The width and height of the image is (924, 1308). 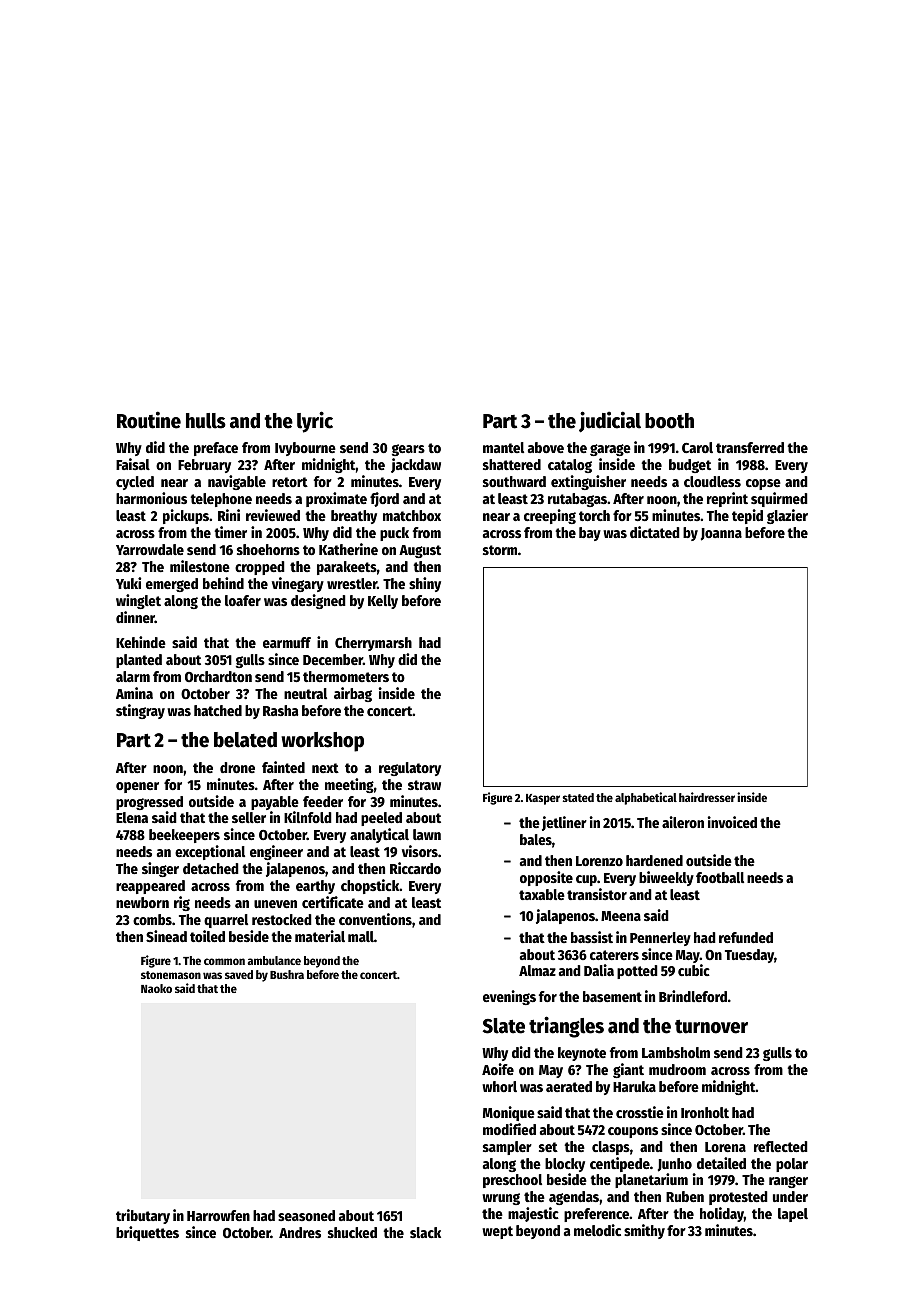 I want to click on booth, so click(x=669, y=421).
